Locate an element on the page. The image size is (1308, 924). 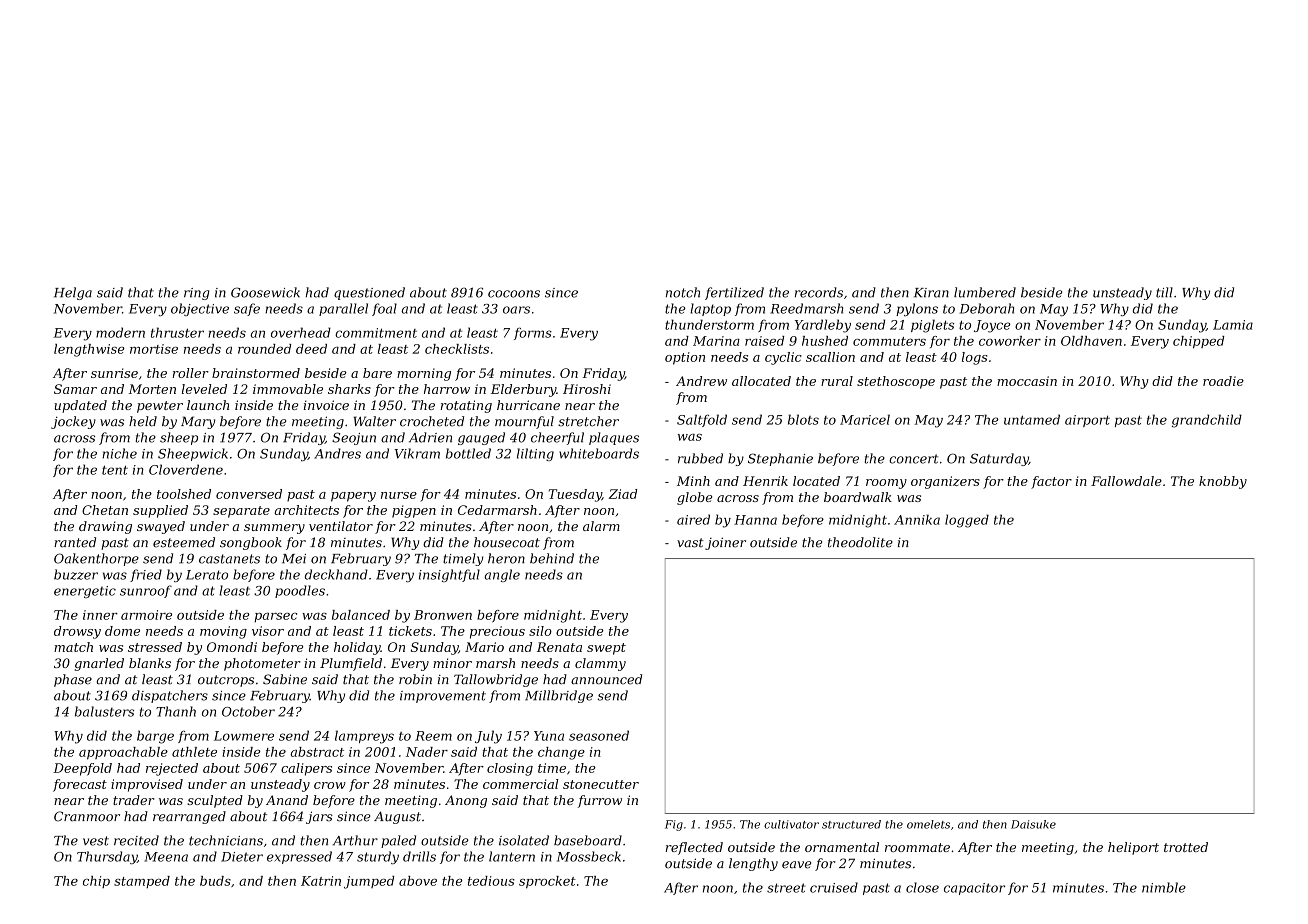
airport is located at coordinates (1087, 421).
